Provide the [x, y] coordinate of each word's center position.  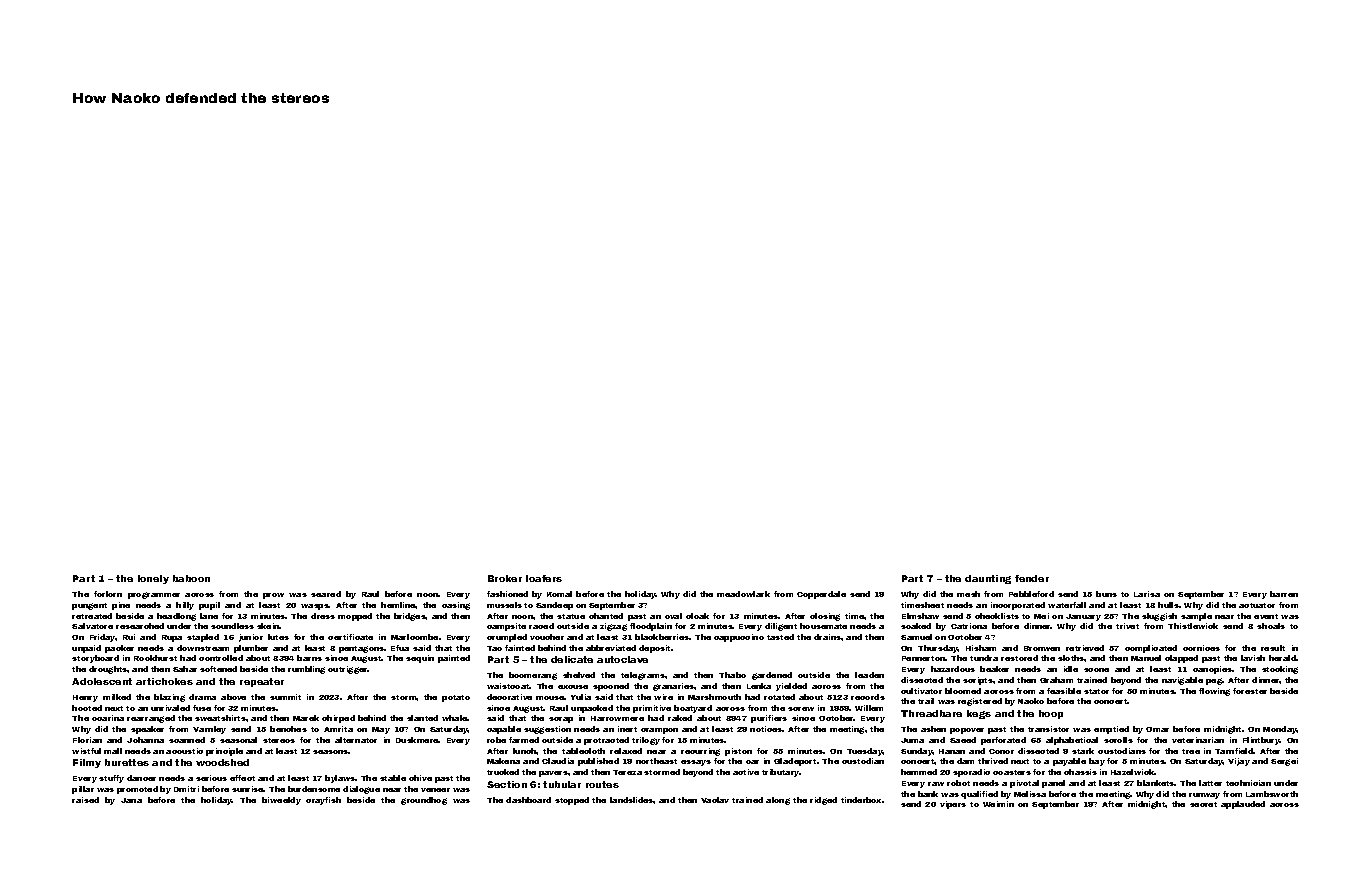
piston [738, 752]
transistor [1048, 729]
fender [1032, 578]
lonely [153, 579]
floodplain [651, 627]
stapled [203, 638]
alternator [356, 740]
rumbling [306, 670]
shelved [579, 675]
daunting [988, 579]
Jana [131, 800]
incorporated [1018, 606]
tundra [984, 658]
